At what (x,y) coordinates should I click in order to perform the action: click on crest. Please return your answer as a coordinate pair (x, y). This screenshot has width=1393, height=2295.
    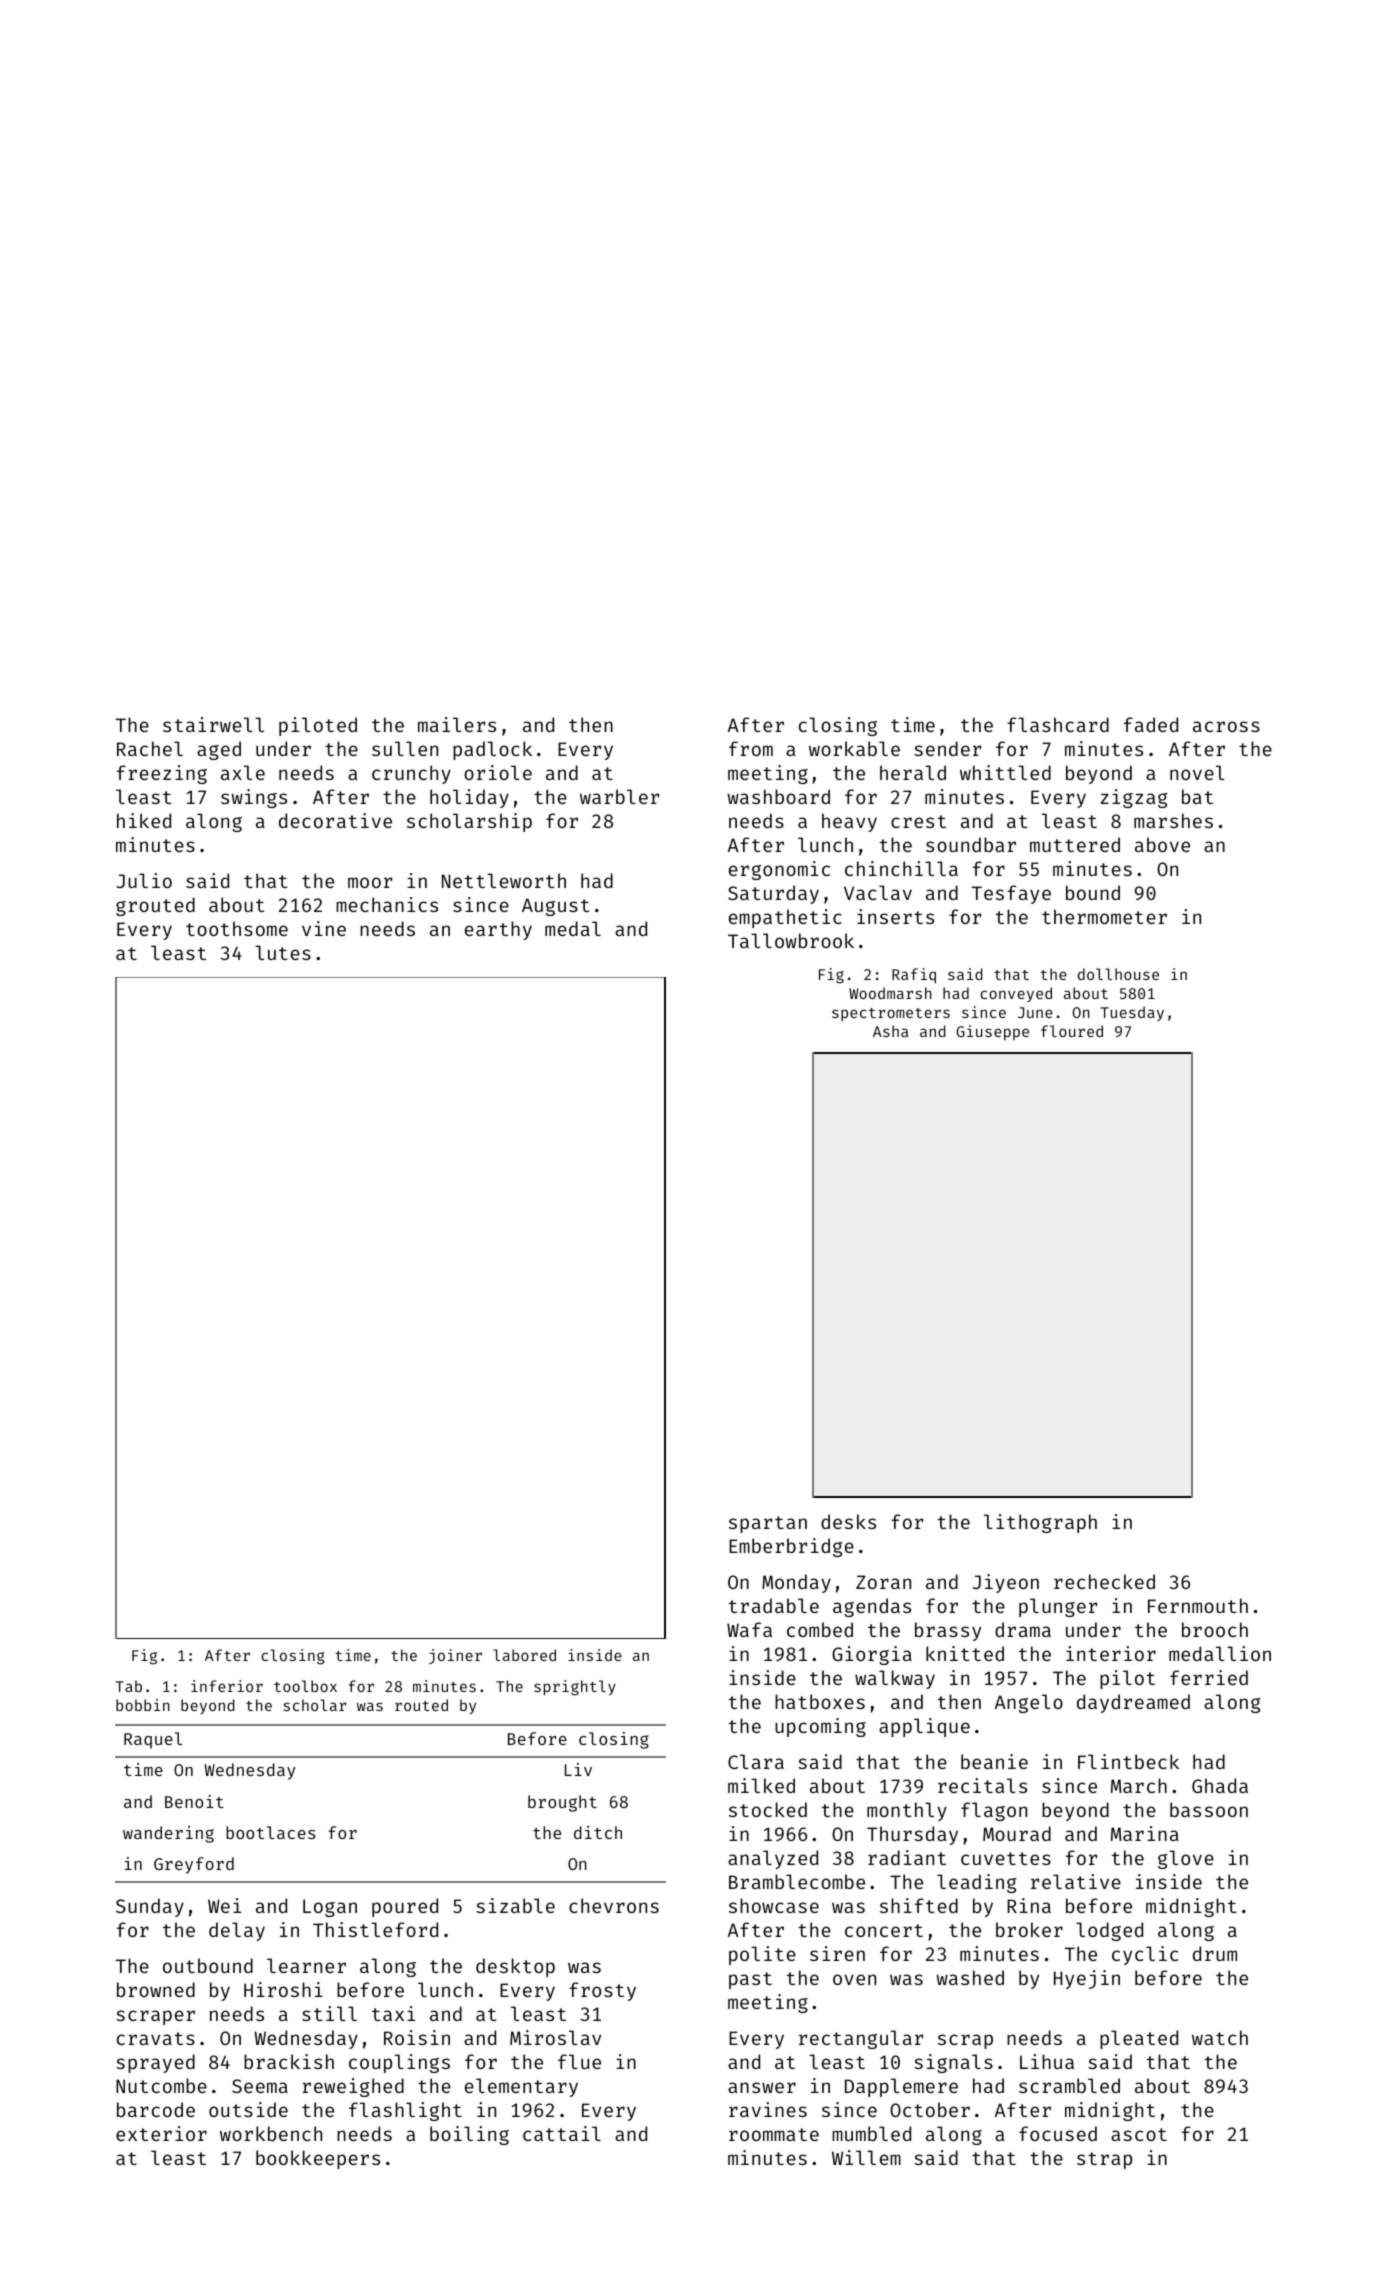
    Looking at the image, I should click on (918, 821).
